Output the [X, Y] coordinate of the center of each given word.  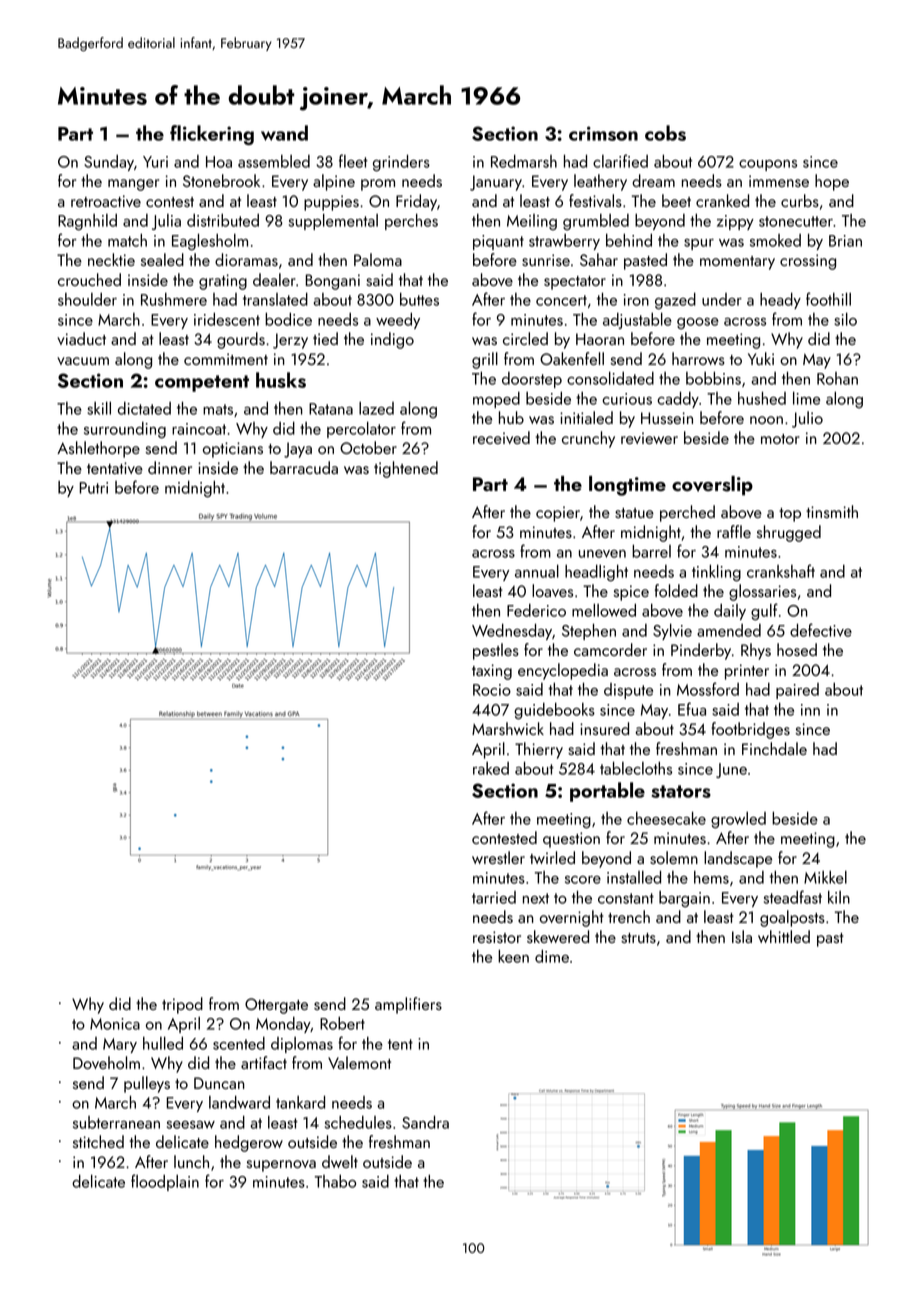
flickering [212, 135]
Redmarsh [524, 161]
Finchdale [774, 748]
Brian [845, 241]
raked [491, 768]
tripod [182, 1005]
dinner [170, 467]
